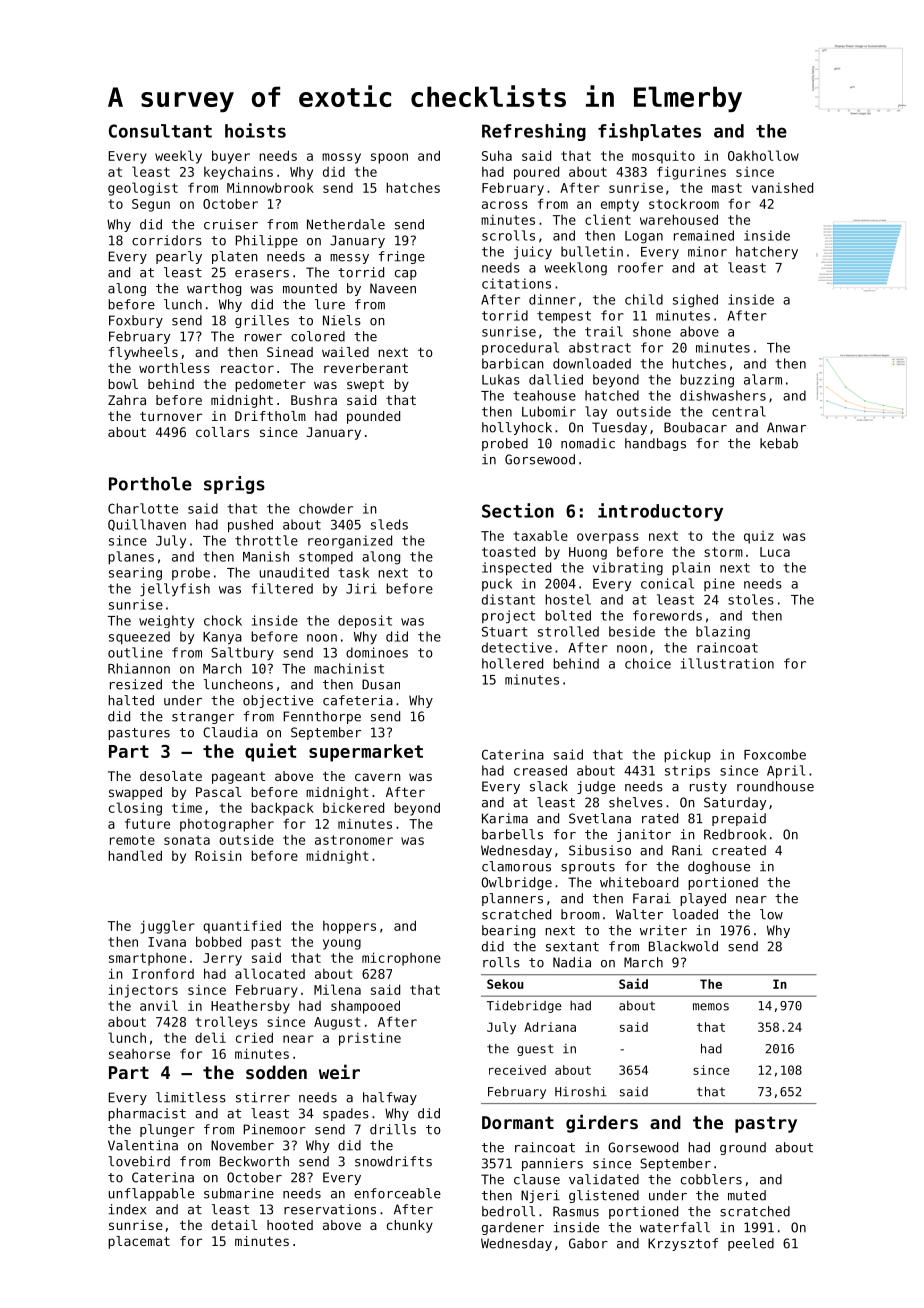 This document has height=1308, width=924. I want to click on shone, so click(652, 331).
